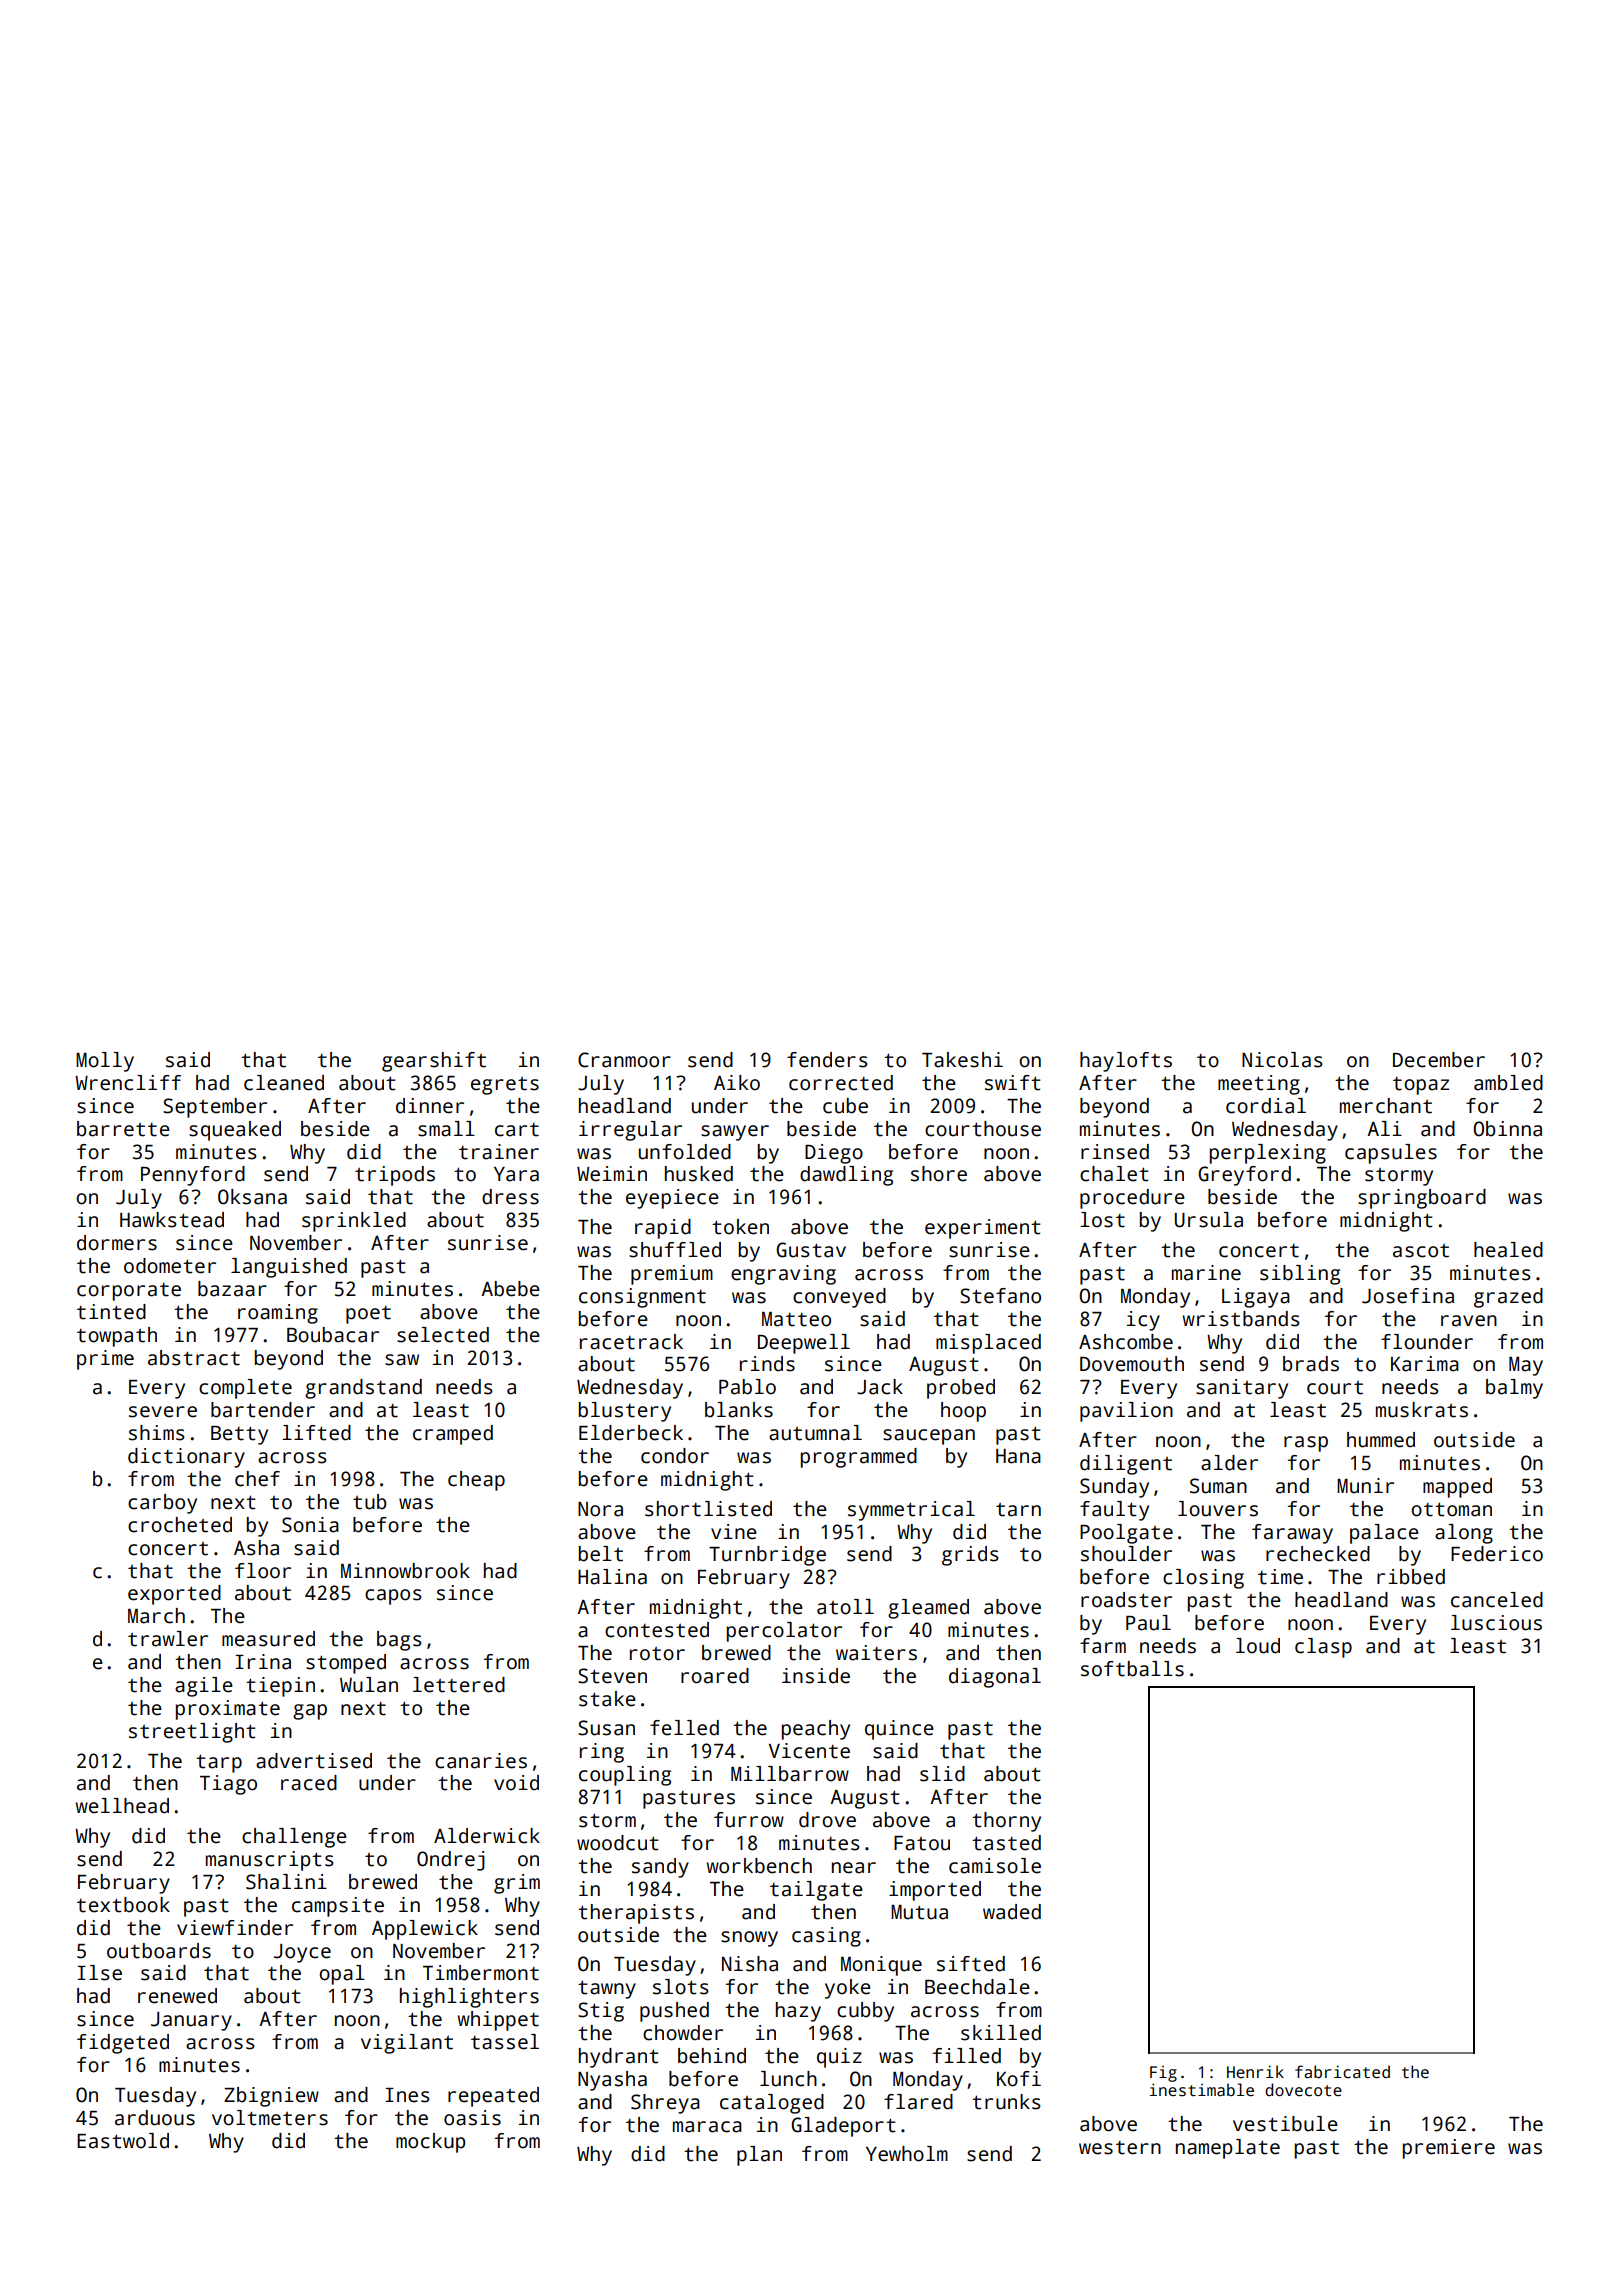 The height and width of the image is (2292, 1620). What do you see at coordinates (1143, 1321) in the image?
I see `icy` at bounding box center [1143, 1321].
